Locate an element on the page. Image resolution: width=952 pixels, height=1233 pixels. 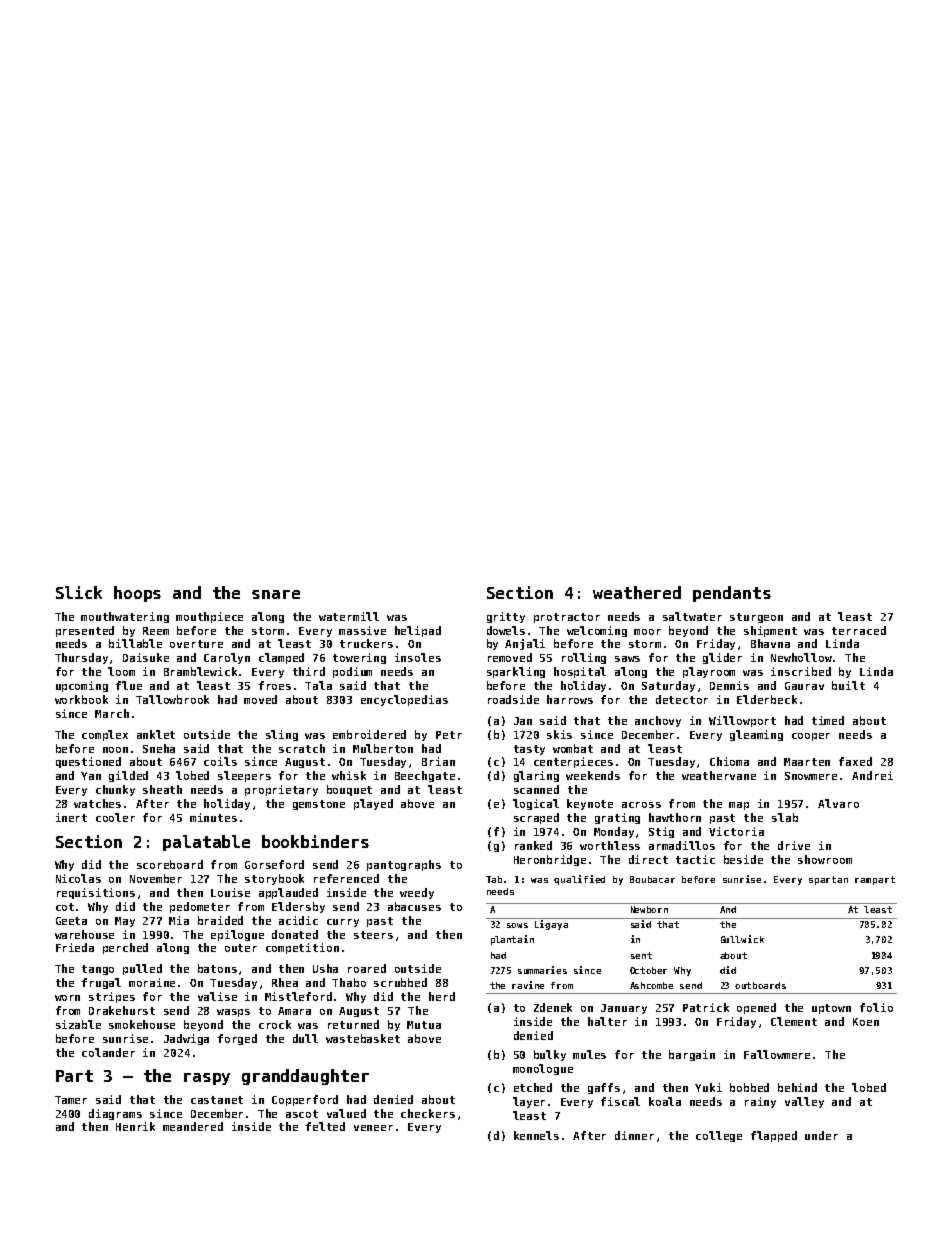
hoops is located at coordinates (137, 594).
